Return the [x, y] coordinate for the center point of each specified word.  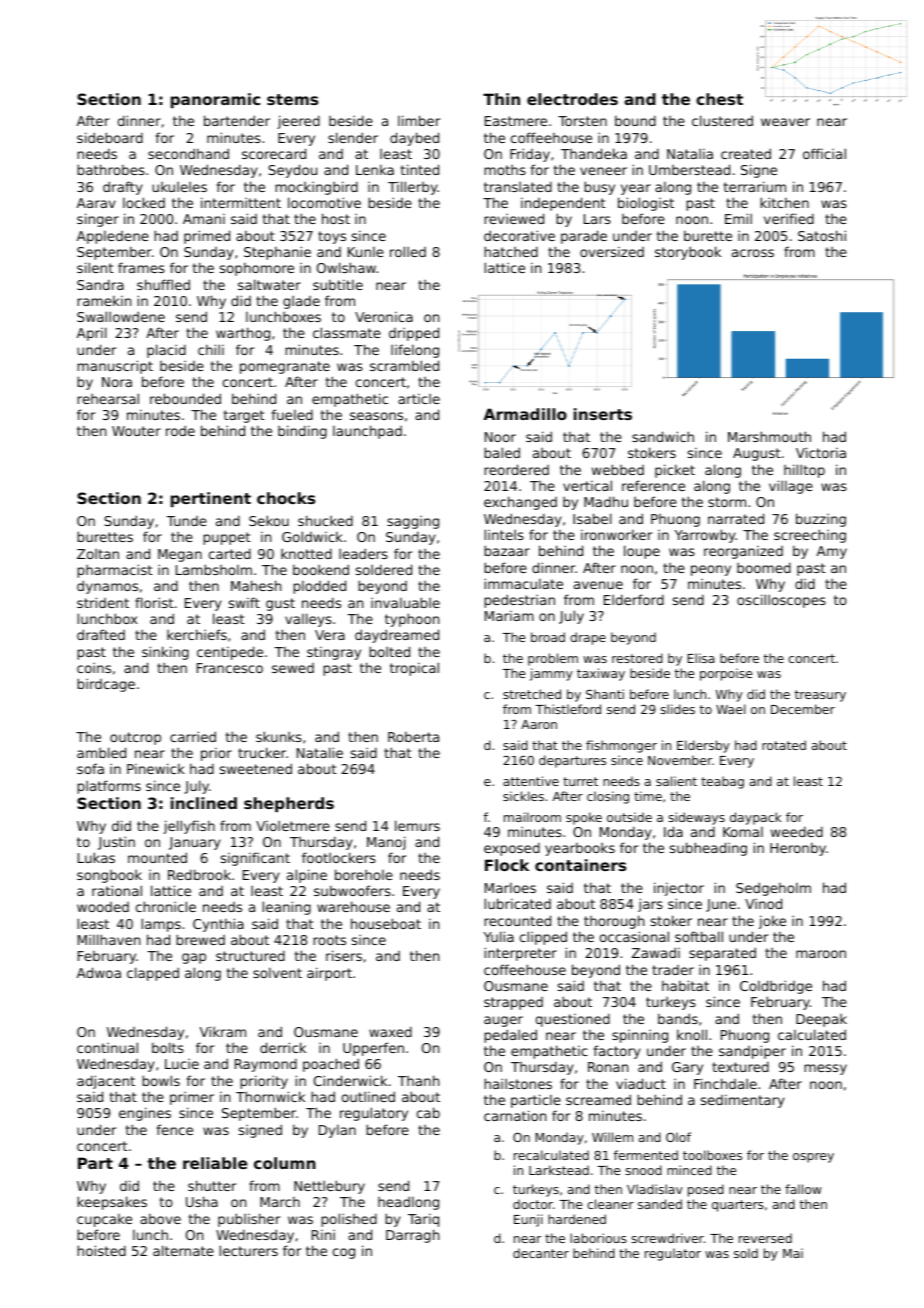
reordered [516, 469]
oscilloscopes [781, 601]
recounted [517, 920]
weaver [785, 122]
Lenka [375, 169]
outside [629, 817]
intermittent [241, 202]
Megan [180, 555]
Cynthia [218, 925]
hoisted [101, 1250]
